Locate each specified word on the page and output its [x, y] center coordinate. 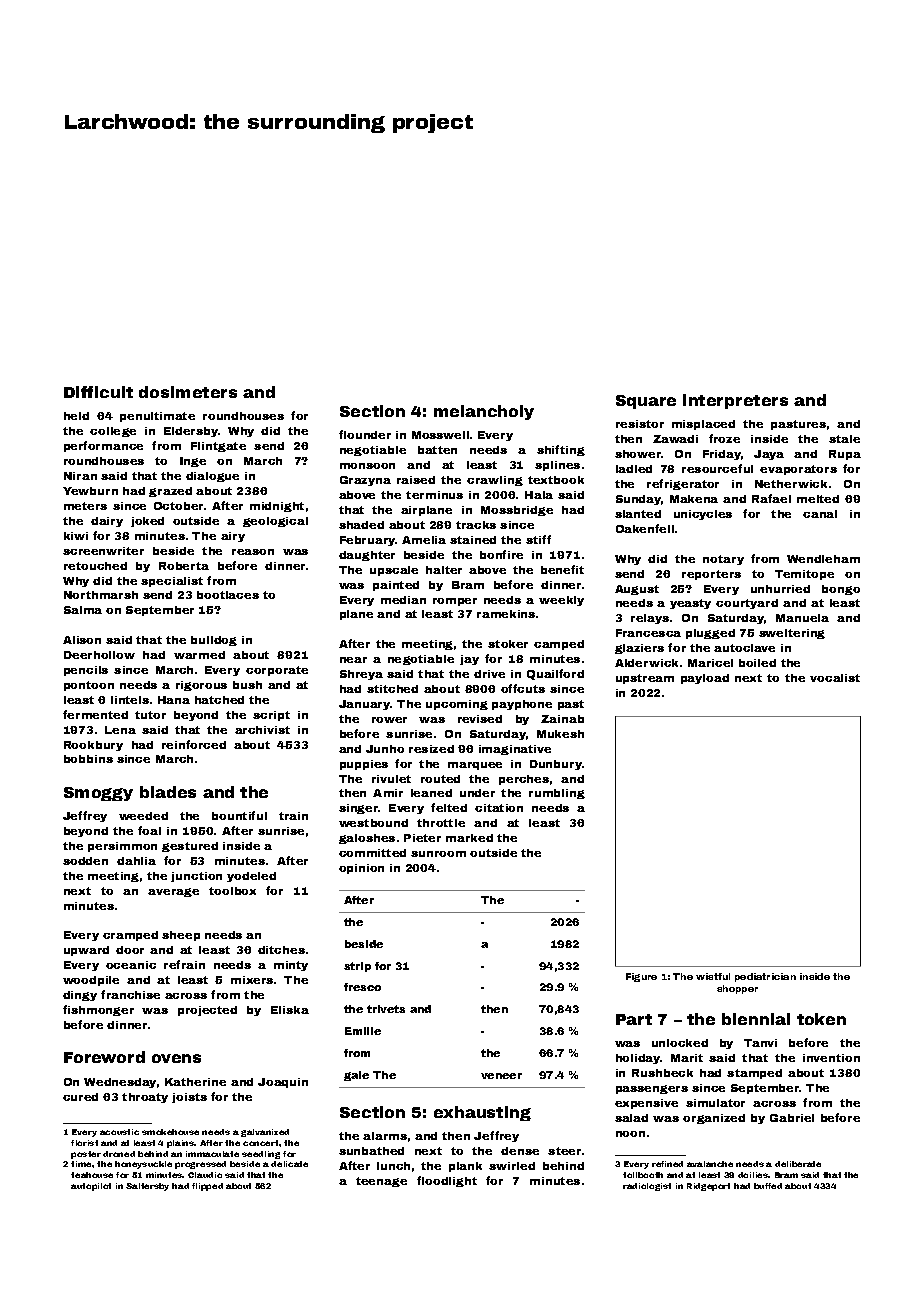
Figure [641, 977]
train [293, 816]
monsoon [367, 466]
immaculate [212, 1154]
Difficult [98, 392]
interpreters [735, 401]
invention [831, 1058]
